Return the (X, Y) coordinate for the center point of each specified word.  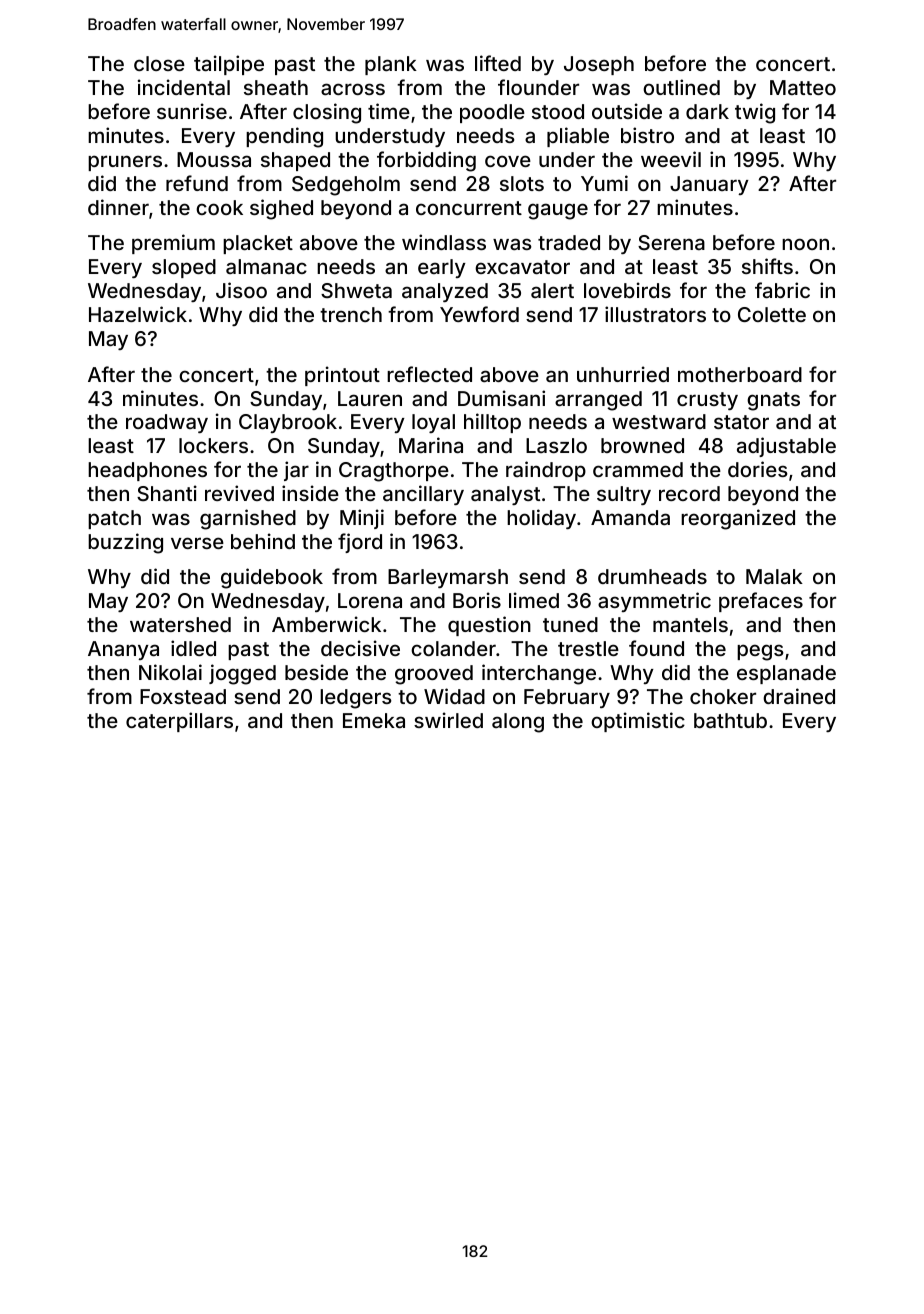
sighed (281, 209)
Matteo (803, 87)
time (389, 111)
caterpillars (179, 722)
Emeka (374, 720)
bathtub (730, 720)
